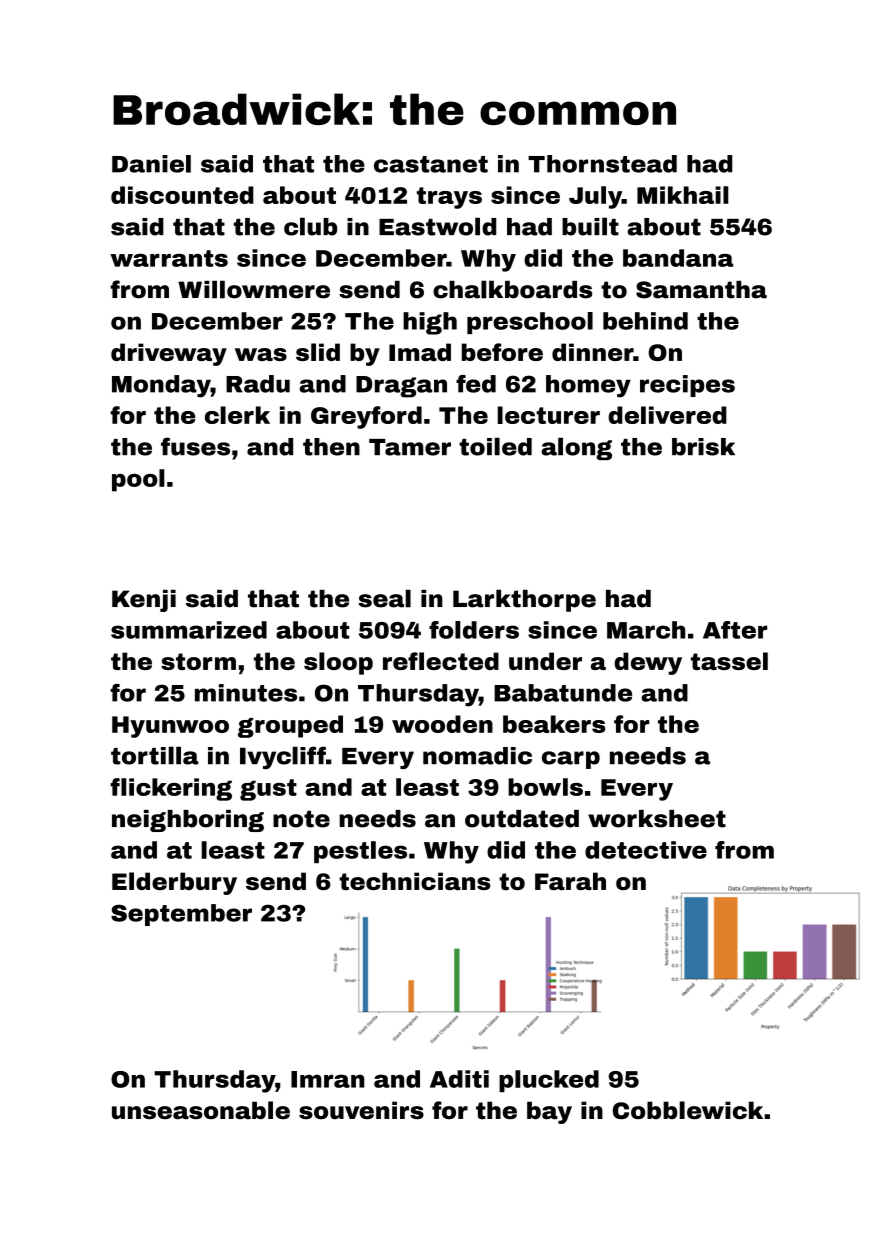 This screenshot has height=1260, width=888. I want to click on Willowmere, so click(254, 289).
